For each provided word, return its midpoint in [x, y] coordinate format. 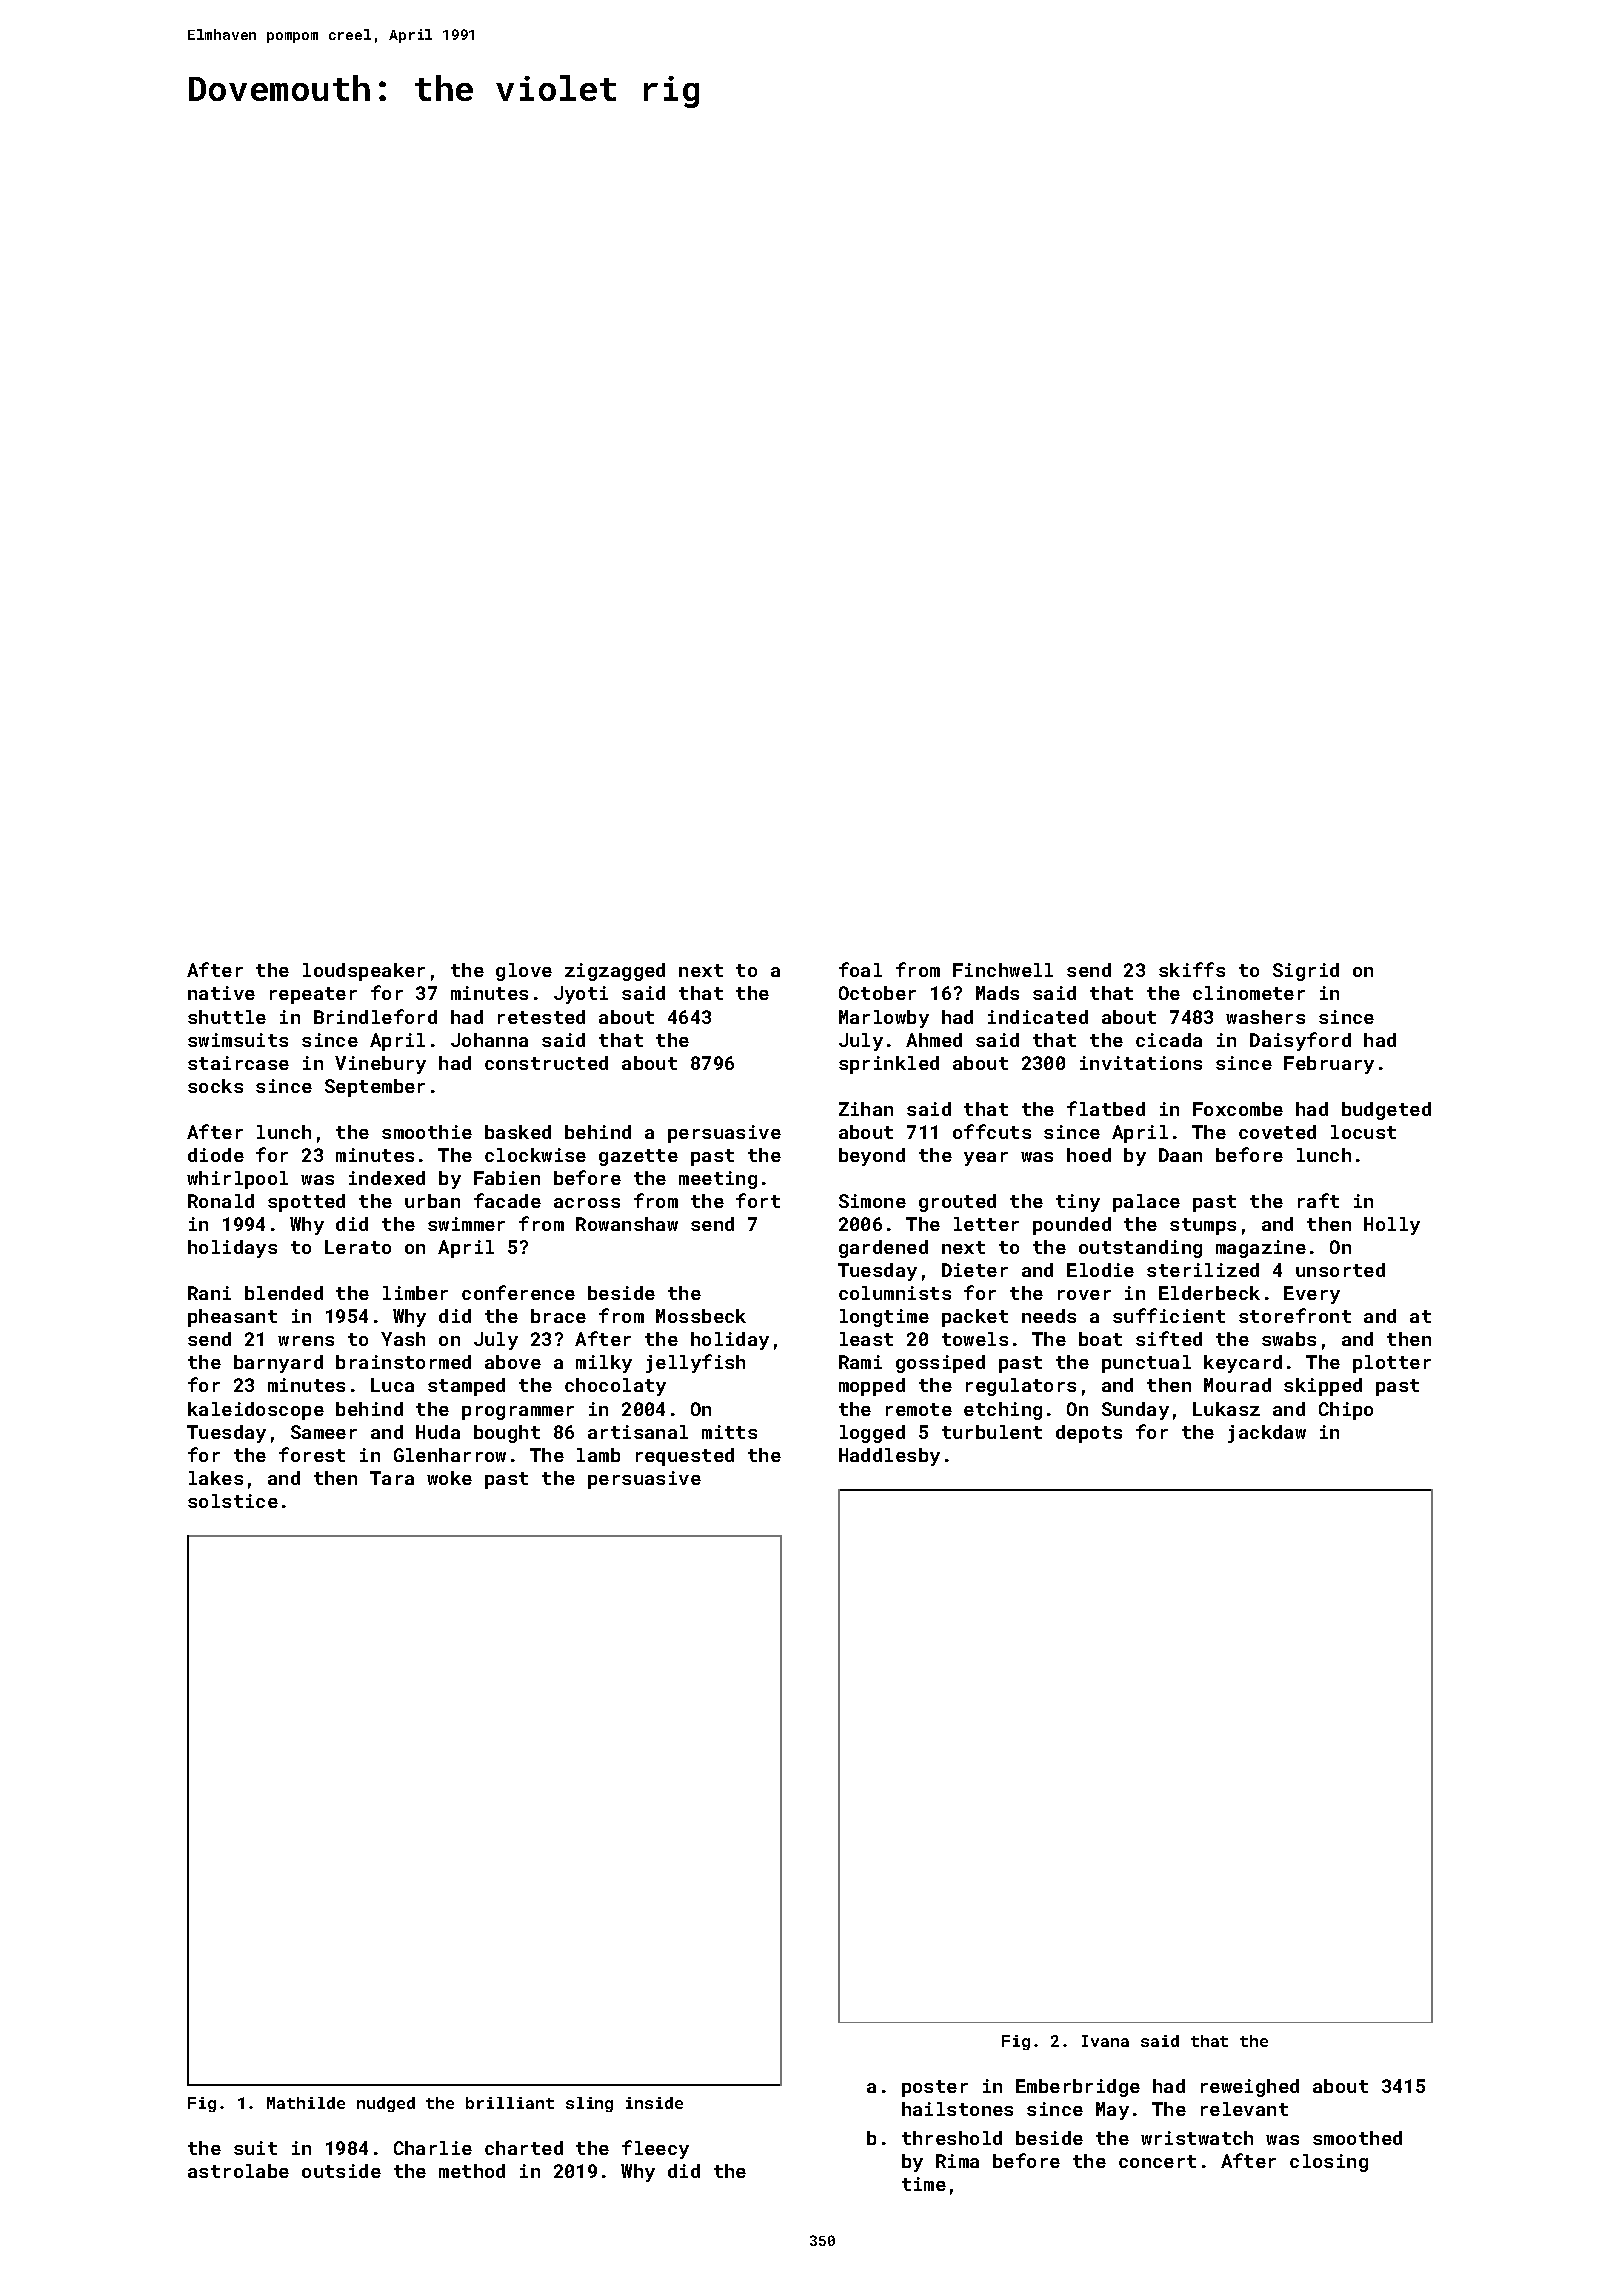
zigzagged [615, 972]
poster [935, 2088]
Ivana [1105, 2041]
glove [524, 972]
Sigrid [1306, 972]
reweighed [1250, 2088]
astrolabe [238, 2171]
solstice [233, 1501]
